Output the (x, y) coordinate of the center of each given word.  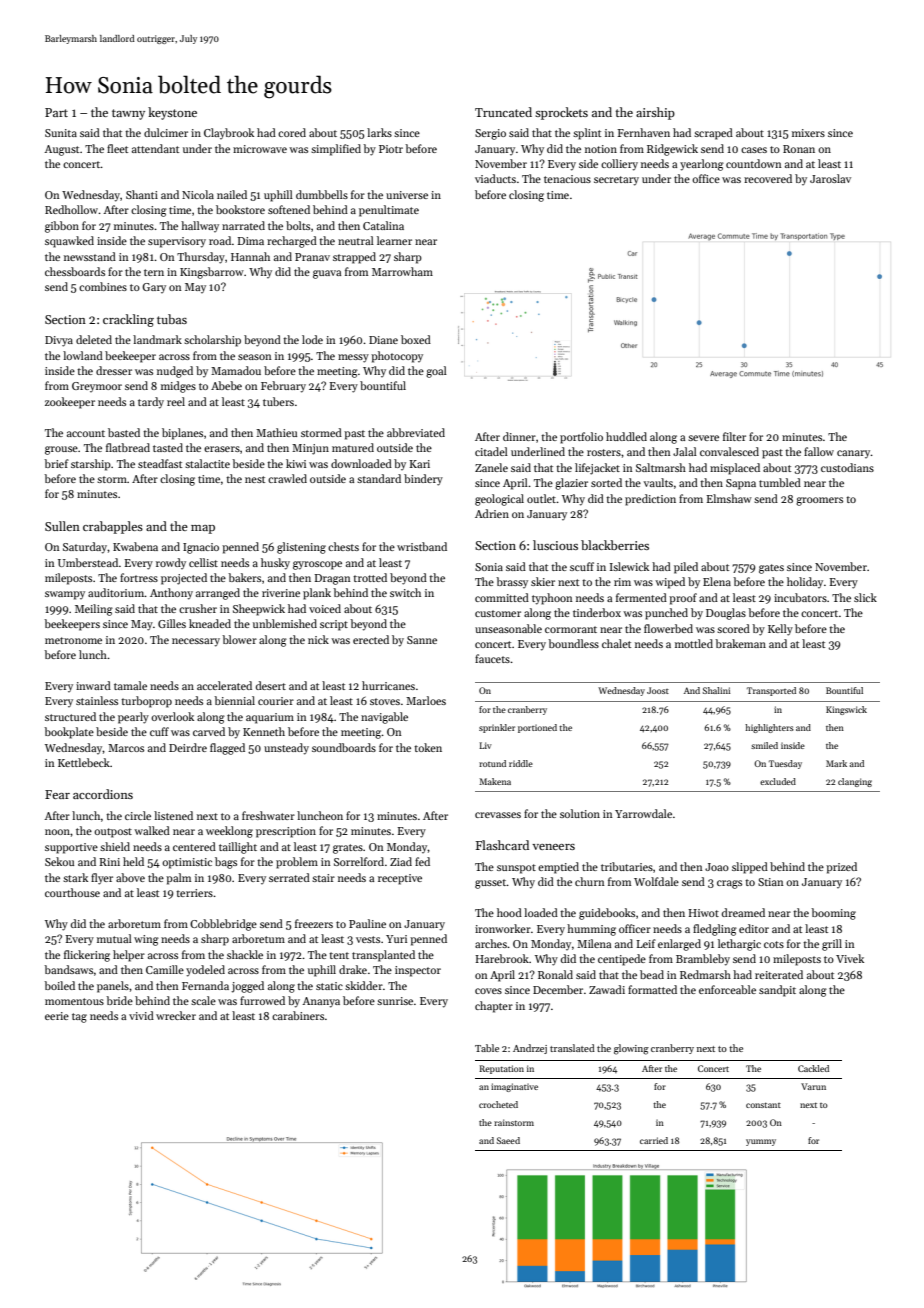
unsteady (286, 749)
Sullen (62, 526)
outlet (542, 498)
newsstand (90, 256)
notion (601, 149)
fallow (819, 451)
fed (422, 861)
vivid (141, 1015)
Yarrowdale (643, 813)
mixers (808, 133)
